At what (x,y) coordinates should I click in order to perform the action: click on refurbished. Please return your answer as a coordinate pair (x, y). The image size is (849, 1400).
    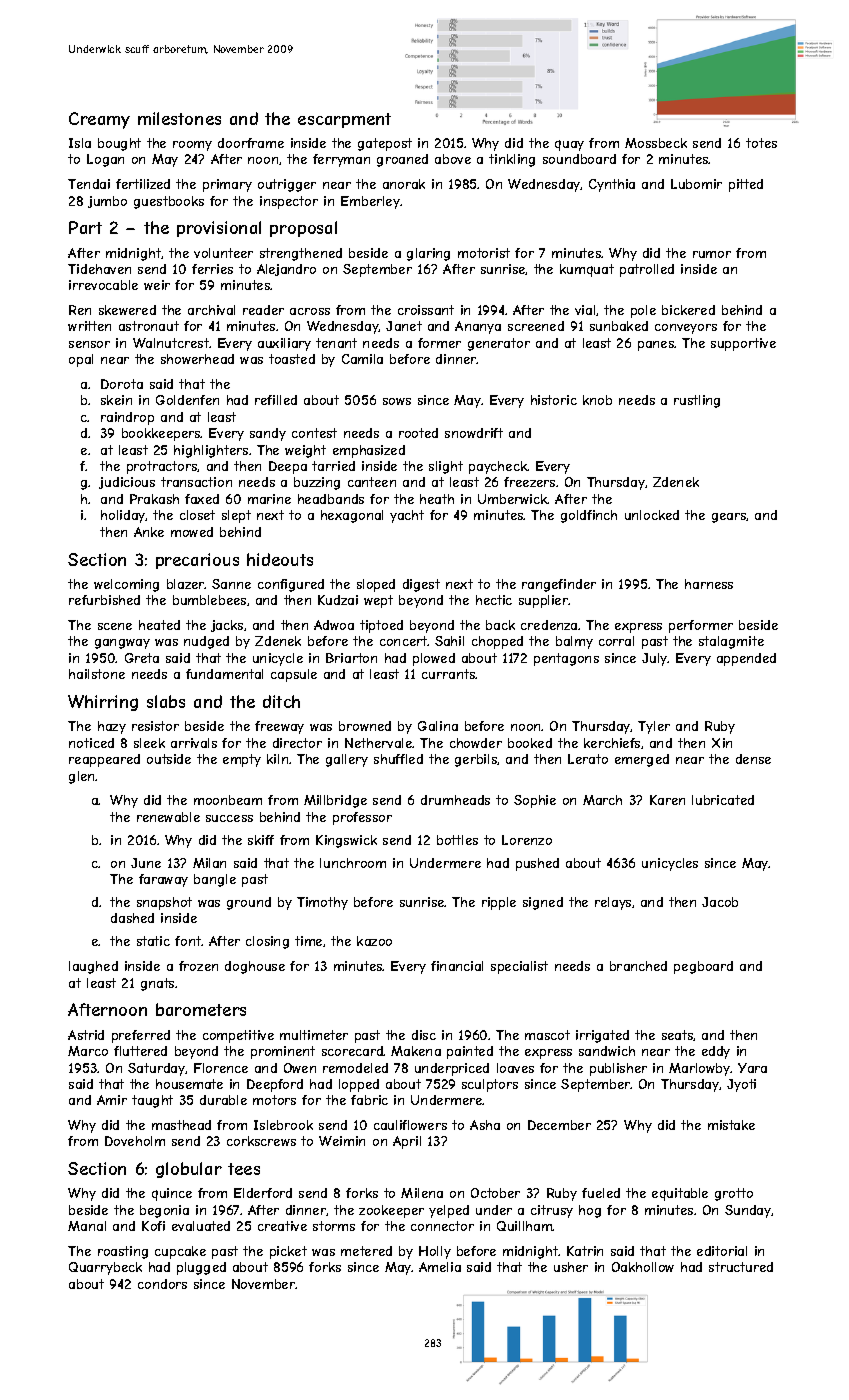
    Looking at the image, I should click on (104, 600).
